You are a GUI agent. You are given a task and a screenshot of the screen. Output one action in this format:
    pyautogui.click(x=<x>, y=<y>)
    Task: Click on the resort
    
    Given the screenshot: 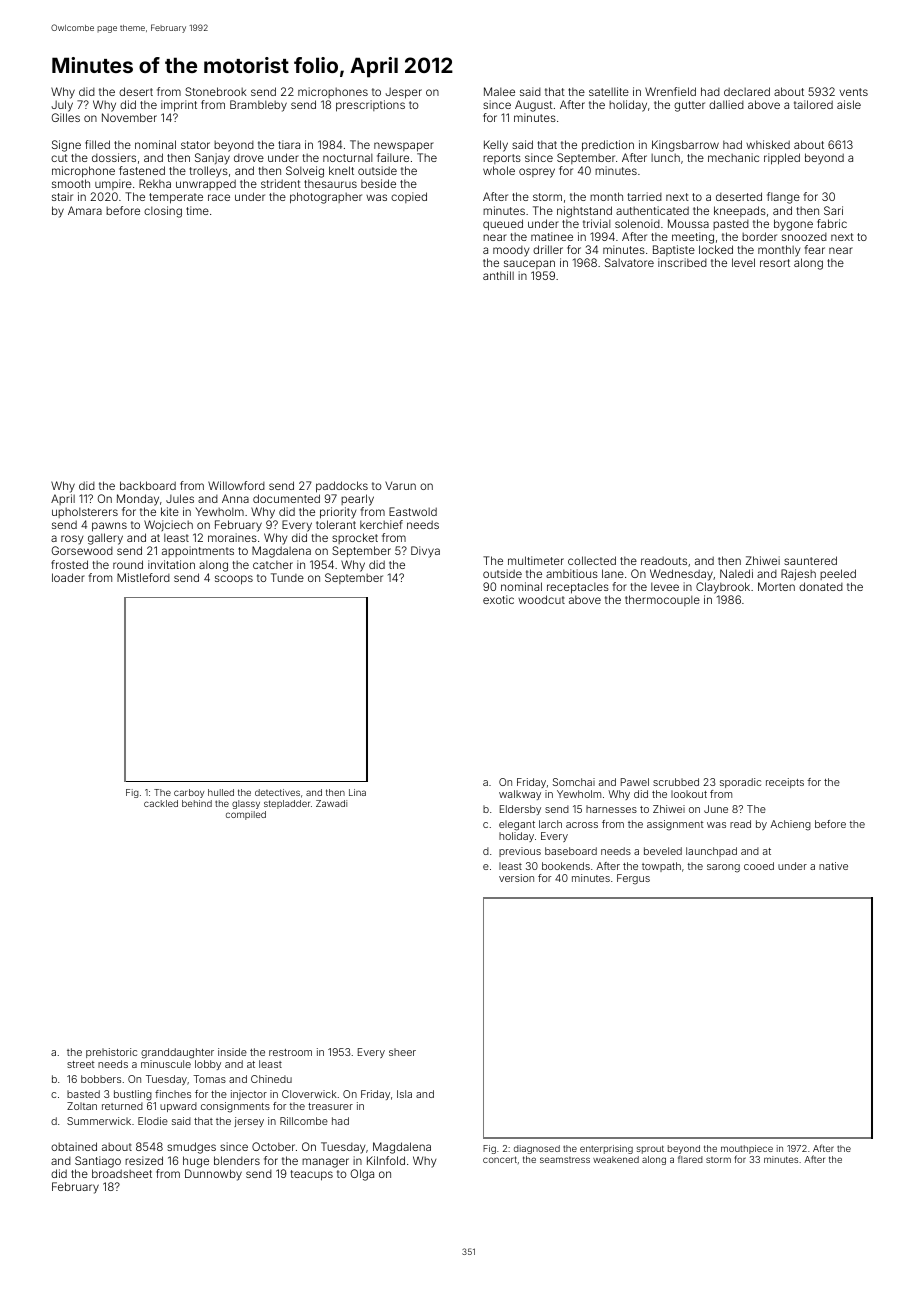 What is the action you would take?
    pyautogui.click(x=775, y=263)
